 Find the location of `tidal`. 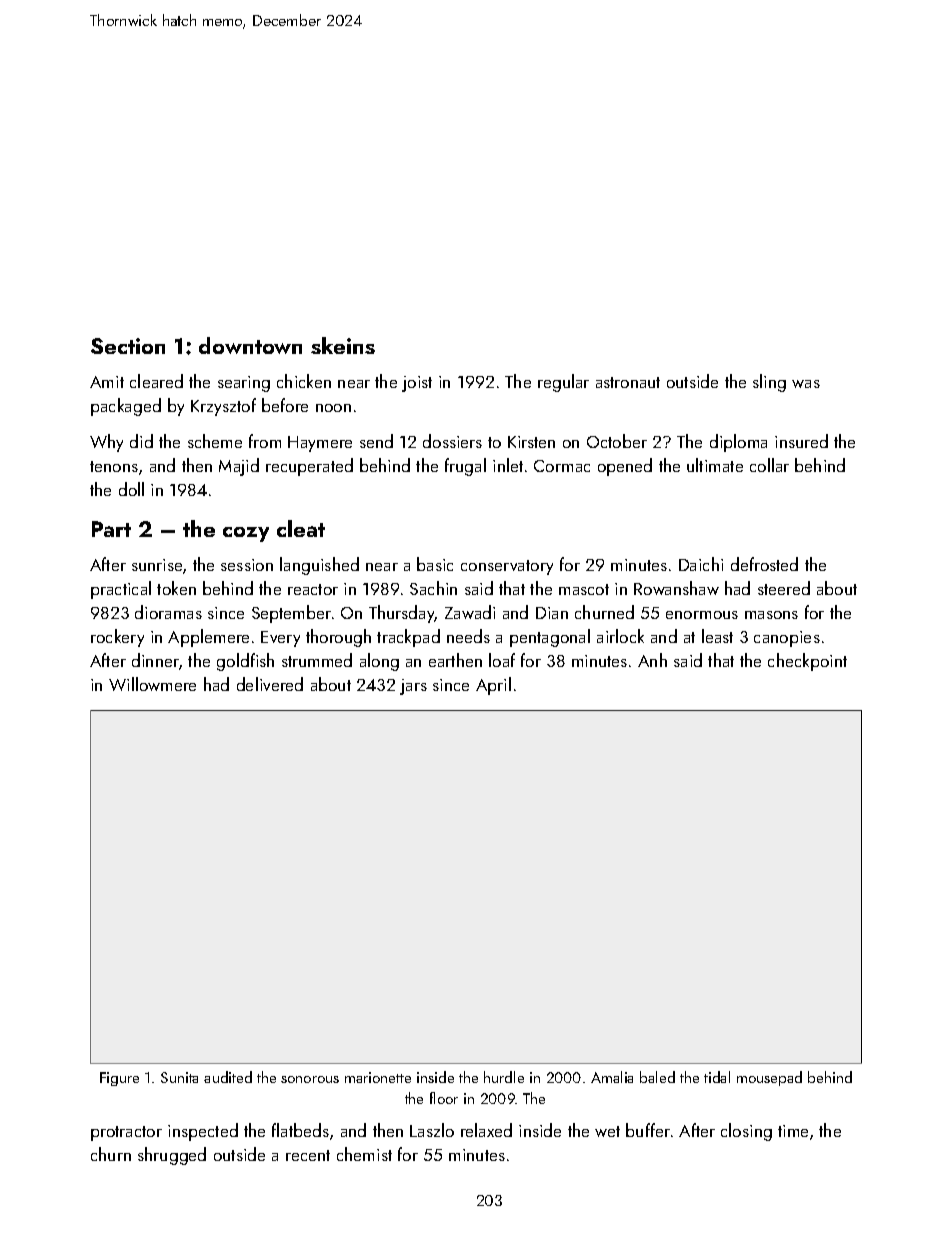

tidal is located at coordinates (717, 1077).
